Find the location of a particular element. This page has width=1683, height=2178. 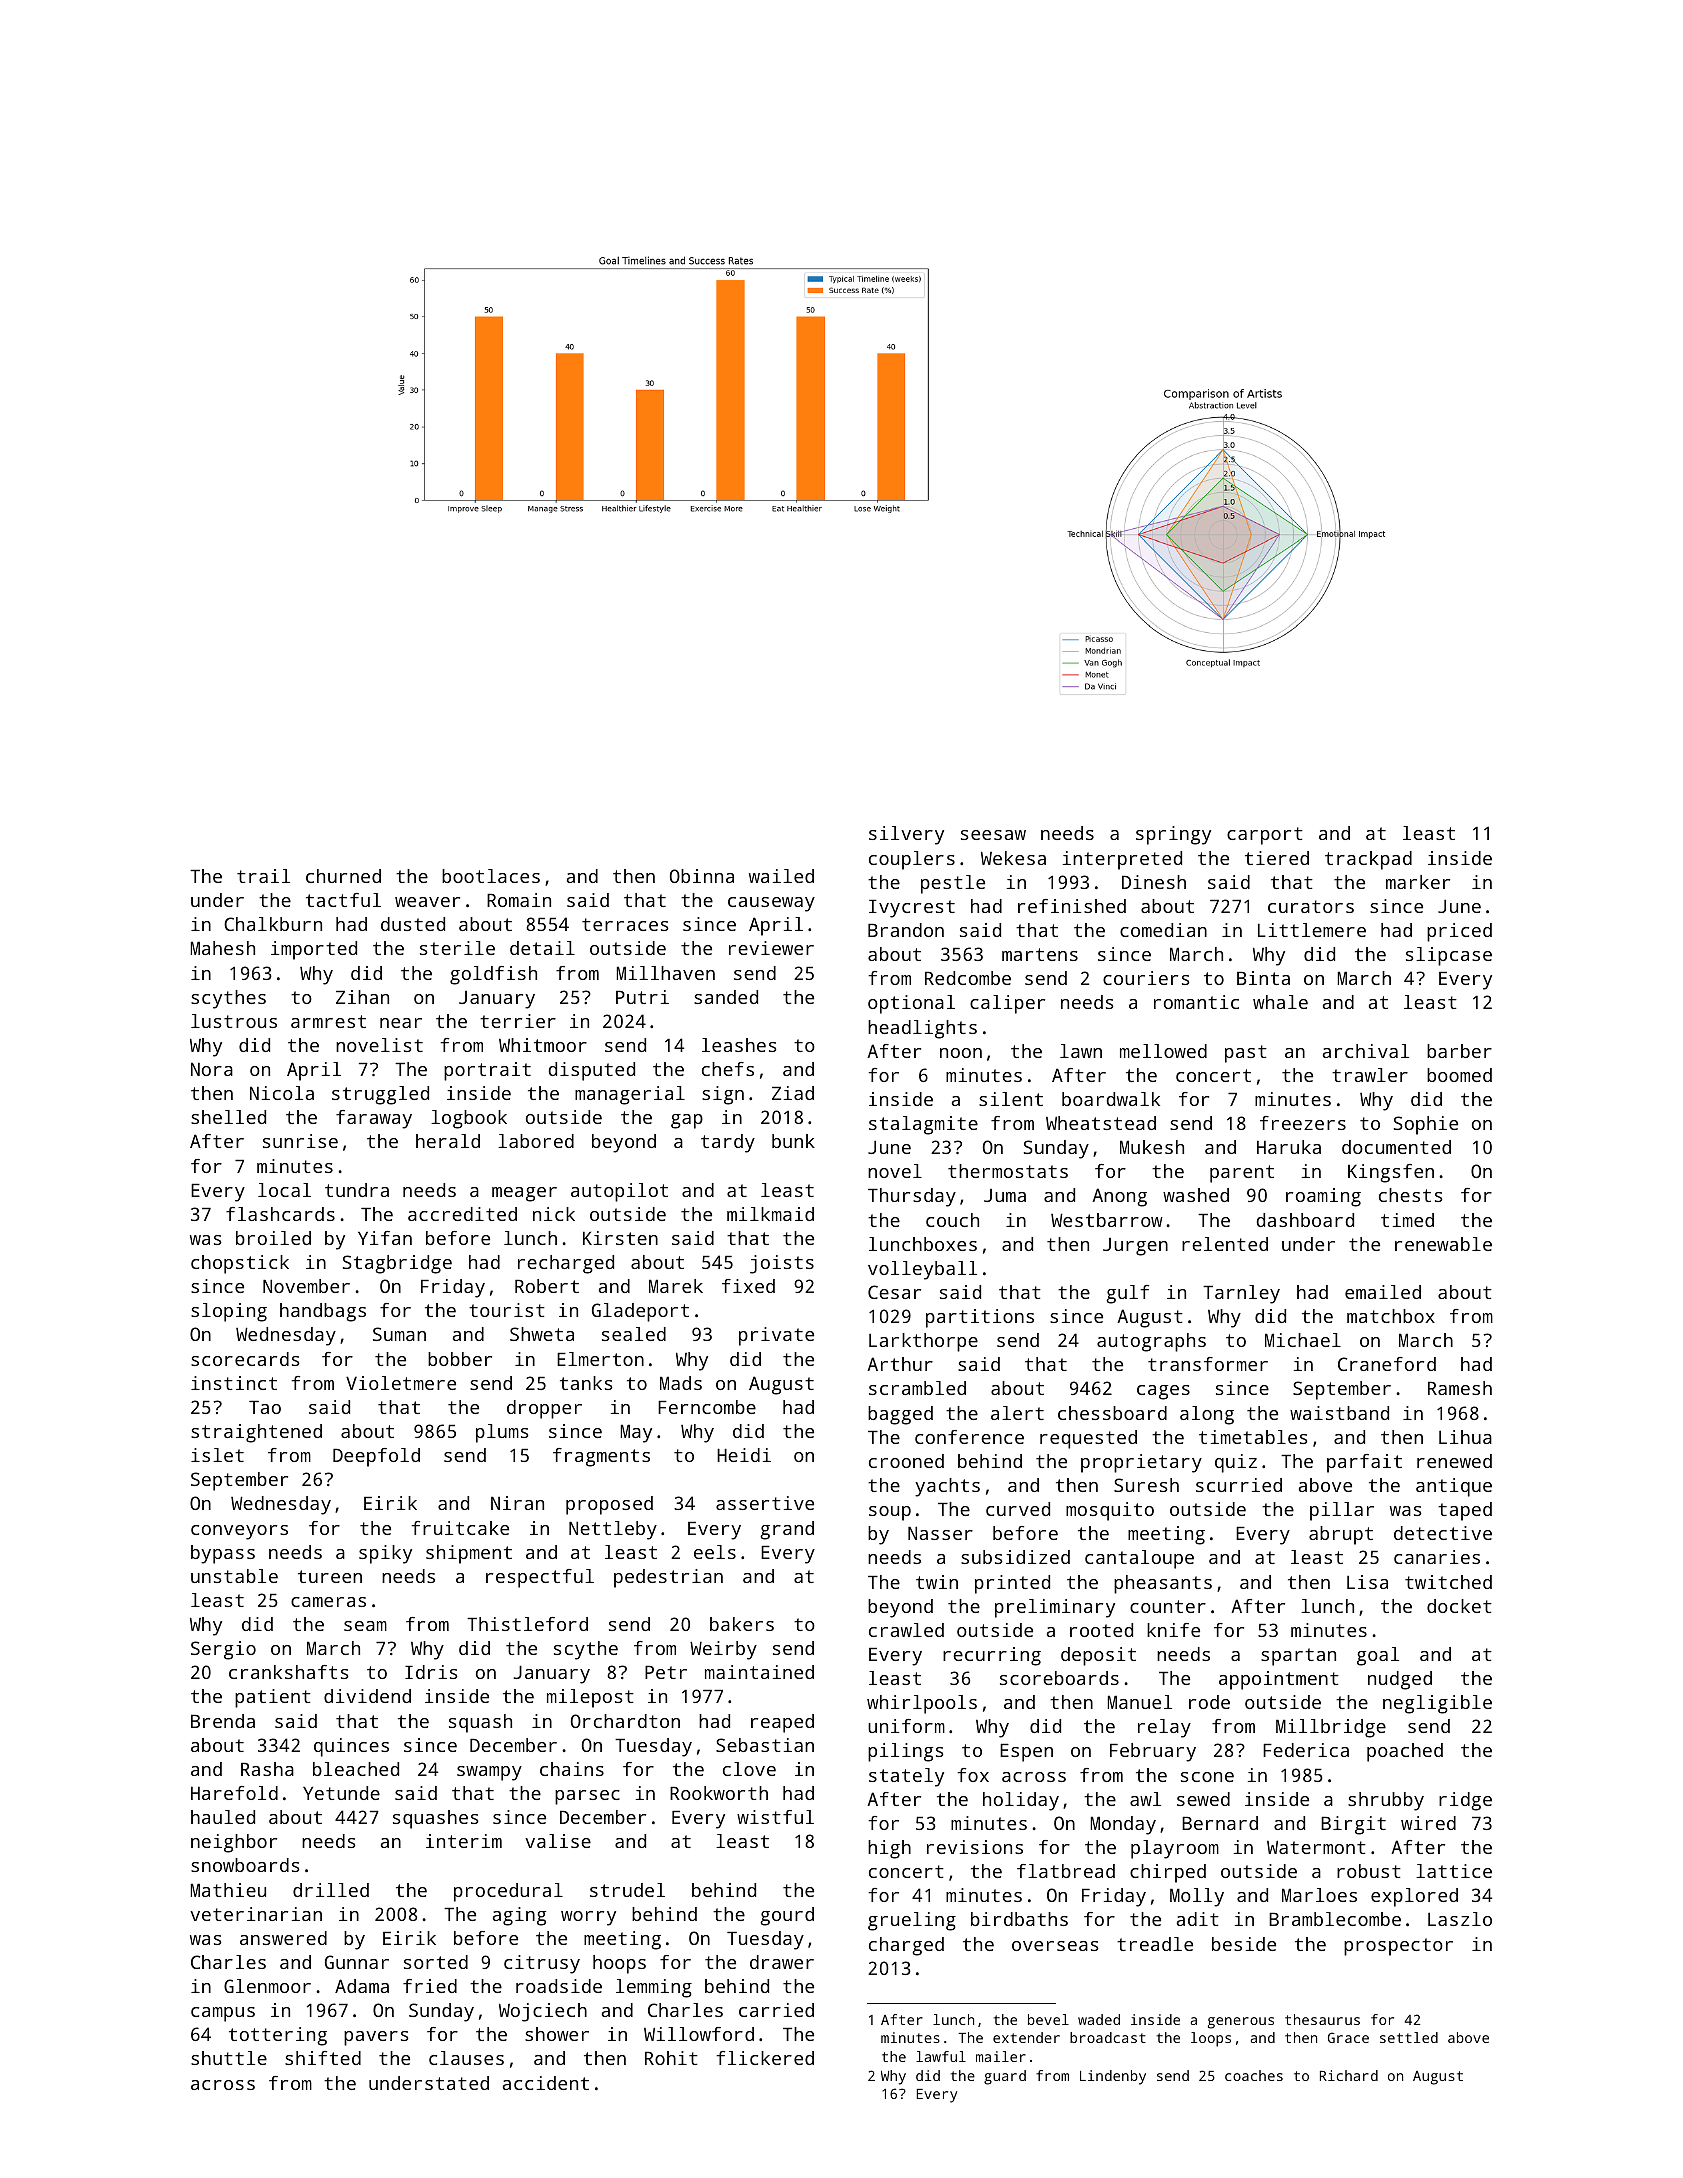

martens is located at coordinates (1040, 954).
